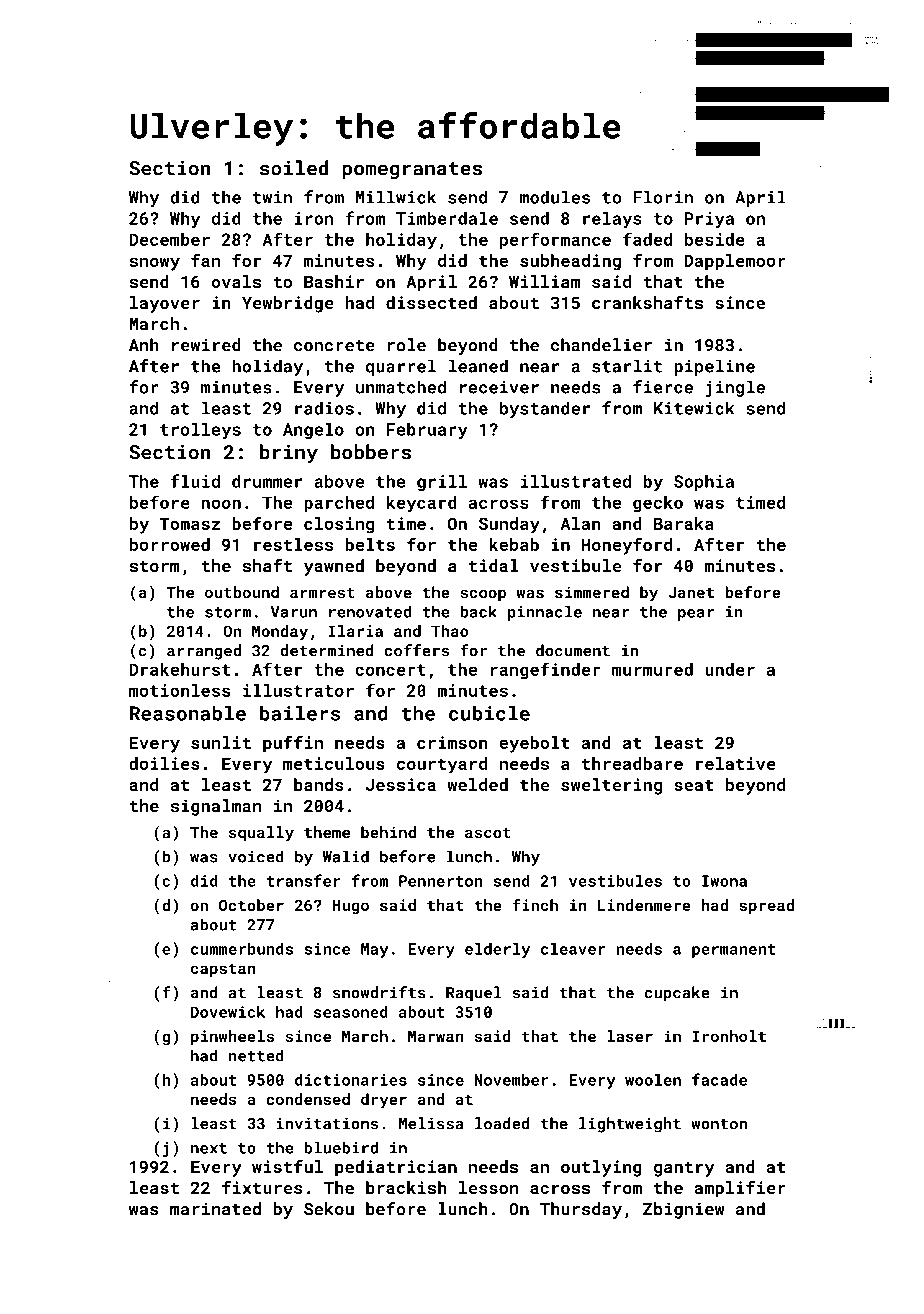 This page has height=1314, width=924. I want to click on Pennerton, so click(441, 881).
